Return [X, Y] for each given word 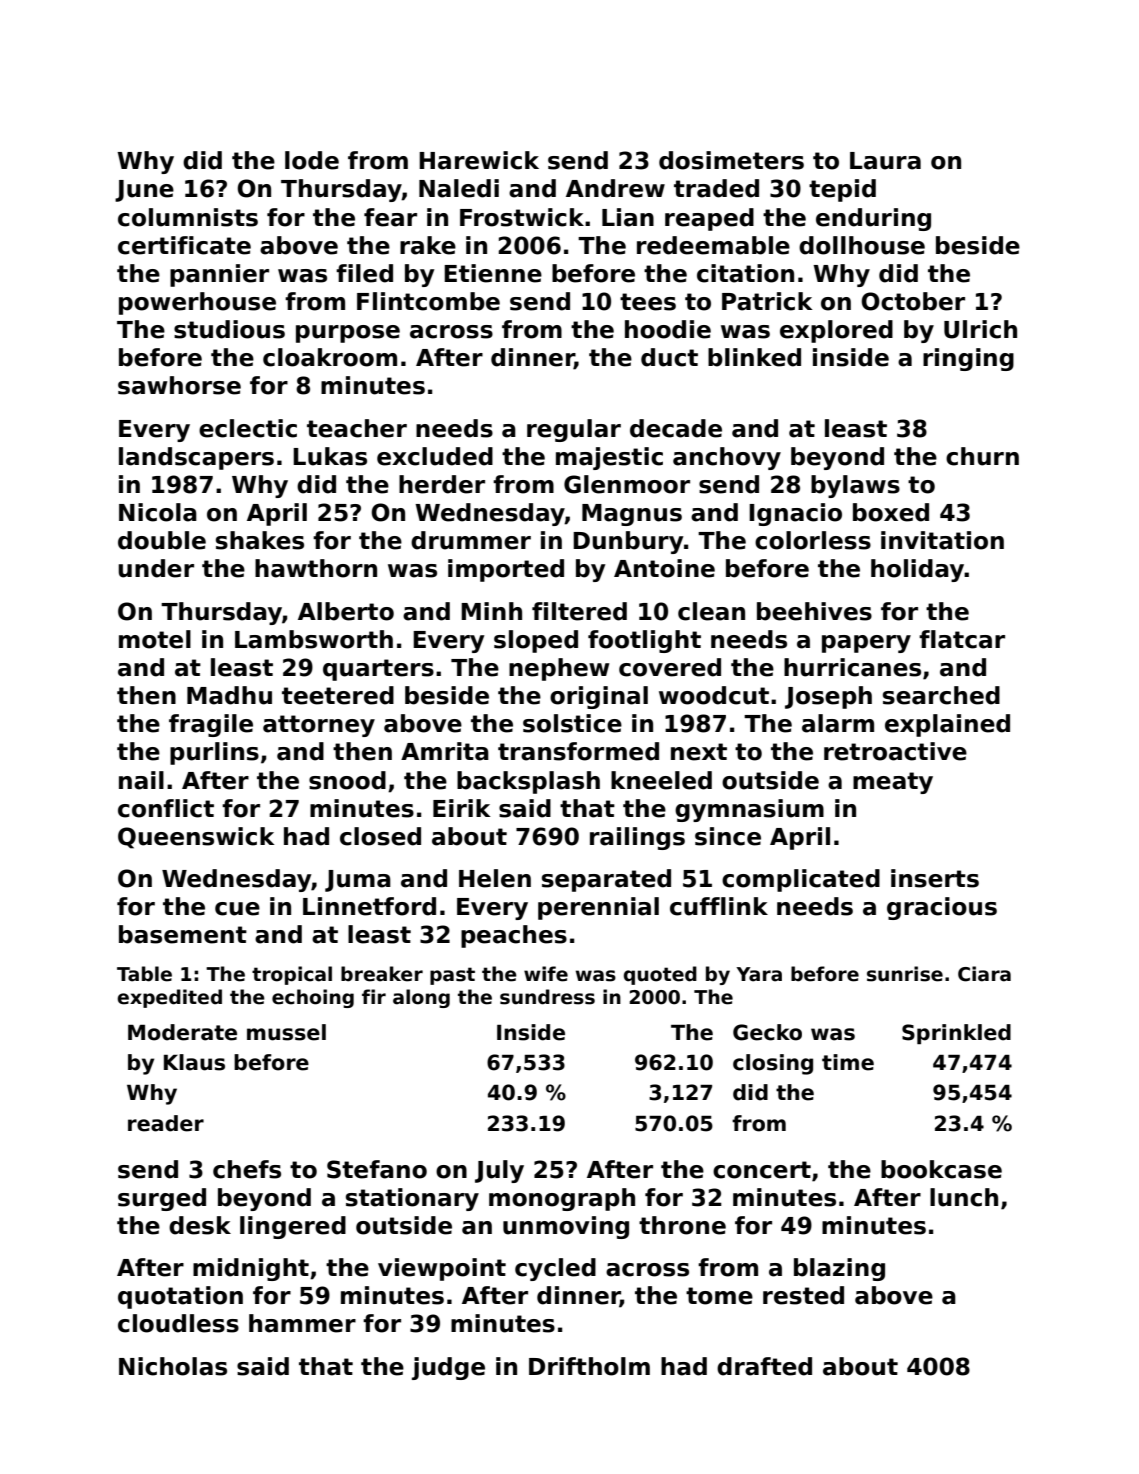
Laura [885, 161]
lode [312, 160]
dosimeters [731, 160]
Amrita [445, 751]
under [156, 568]
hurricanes [852, 667]
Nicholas [173, 1366]
